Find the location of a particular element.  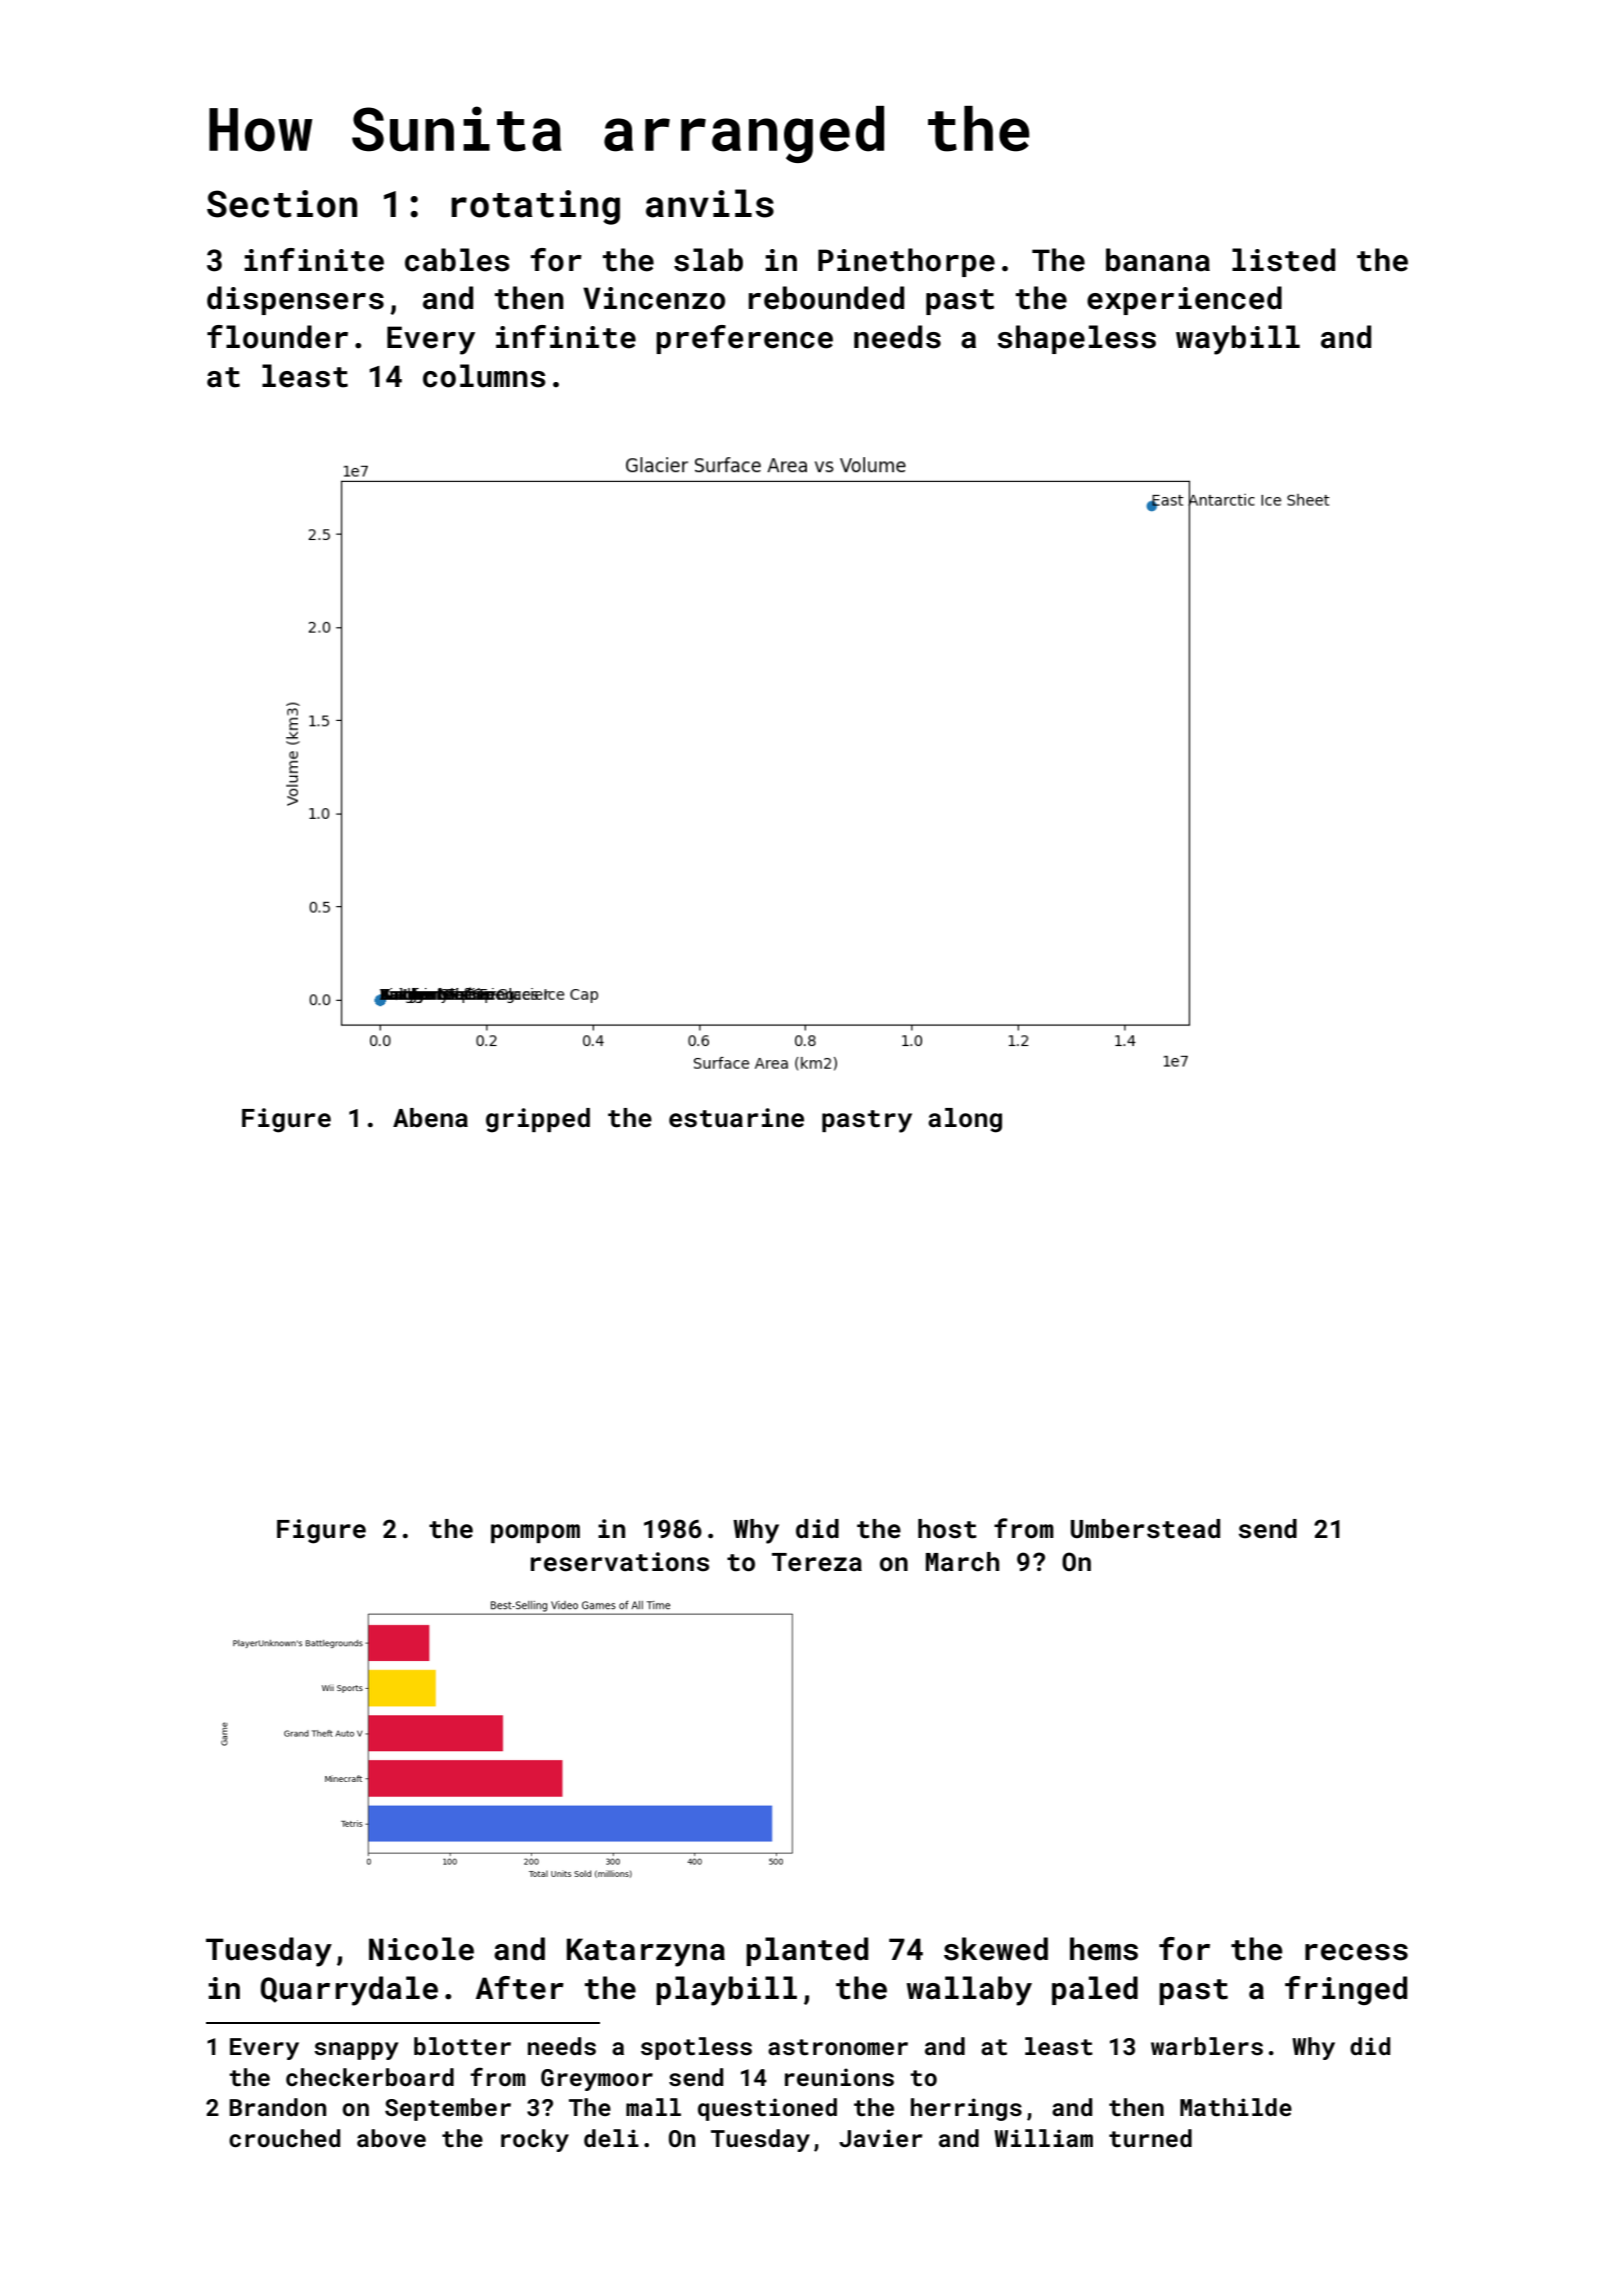

Umberstead is located at coordinates (1145, 1529).
